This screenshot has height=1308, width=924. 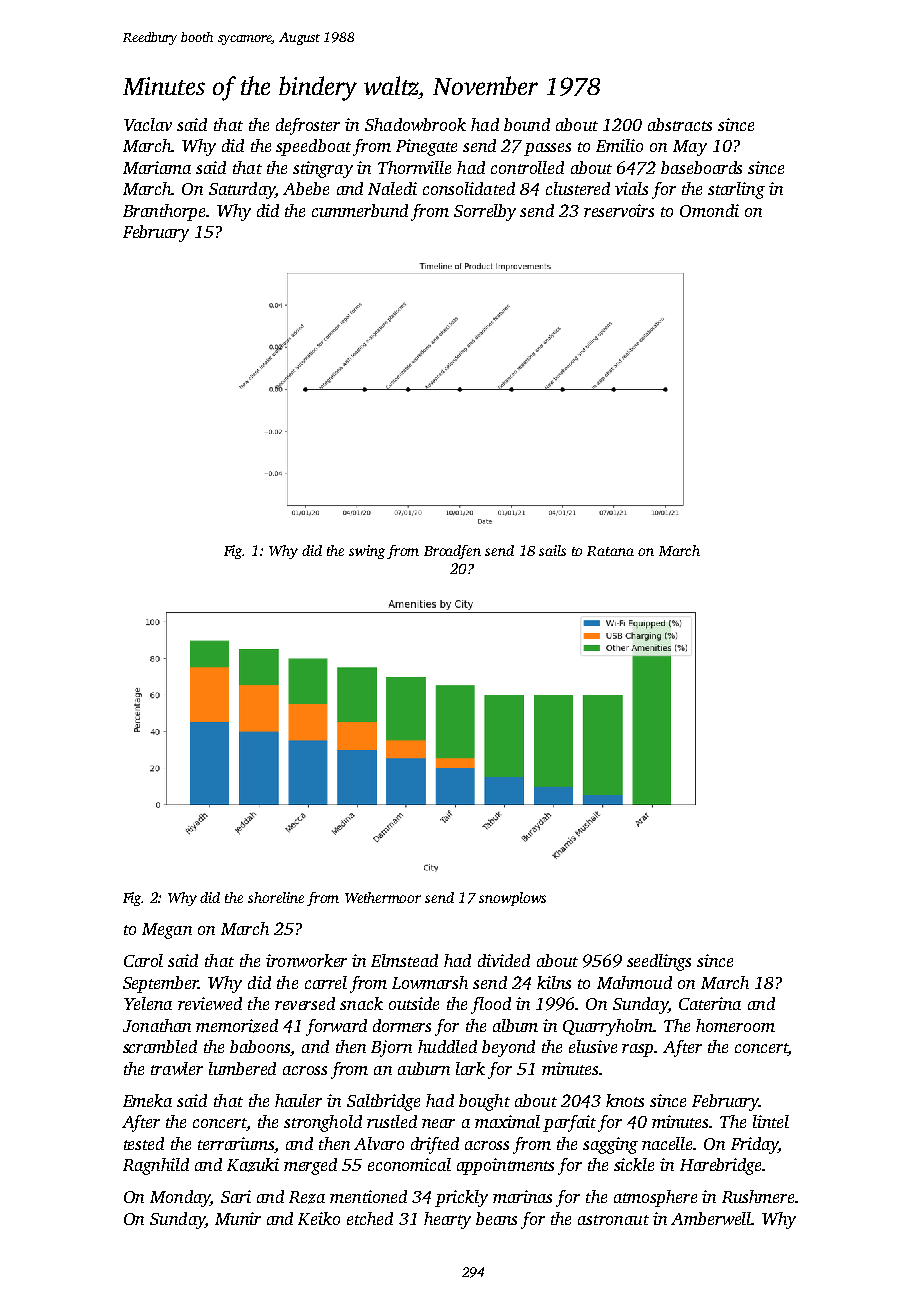 What do you see at coordinates (148, 124) in the screenshot?
I see `Vaclav` at bounding box center [148, 124].
